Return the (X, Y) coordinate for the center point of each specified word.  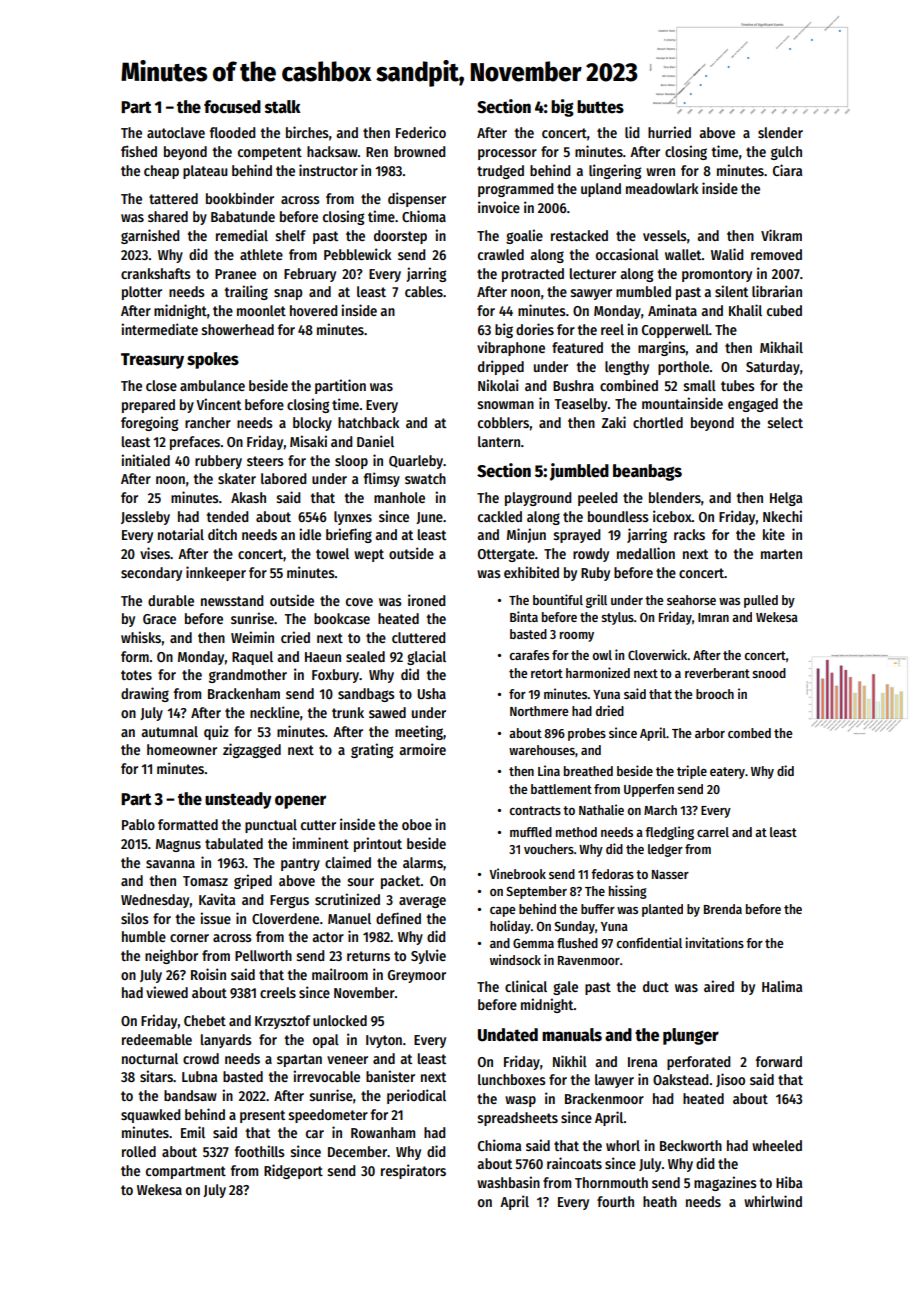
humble (144, 936)
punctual (271, 826)
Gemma (533, 943)
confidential (649, 942)
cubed (784, 310)
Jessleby (145, 518)
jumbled (579, 472)
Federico (421, 132)
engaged (753, 405)
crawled (501, 254)
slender (780, 132)
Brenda (723, 909)
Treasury (152, 361)
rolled (139, 1151)
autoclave (176, 132)
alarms (423, 862)
